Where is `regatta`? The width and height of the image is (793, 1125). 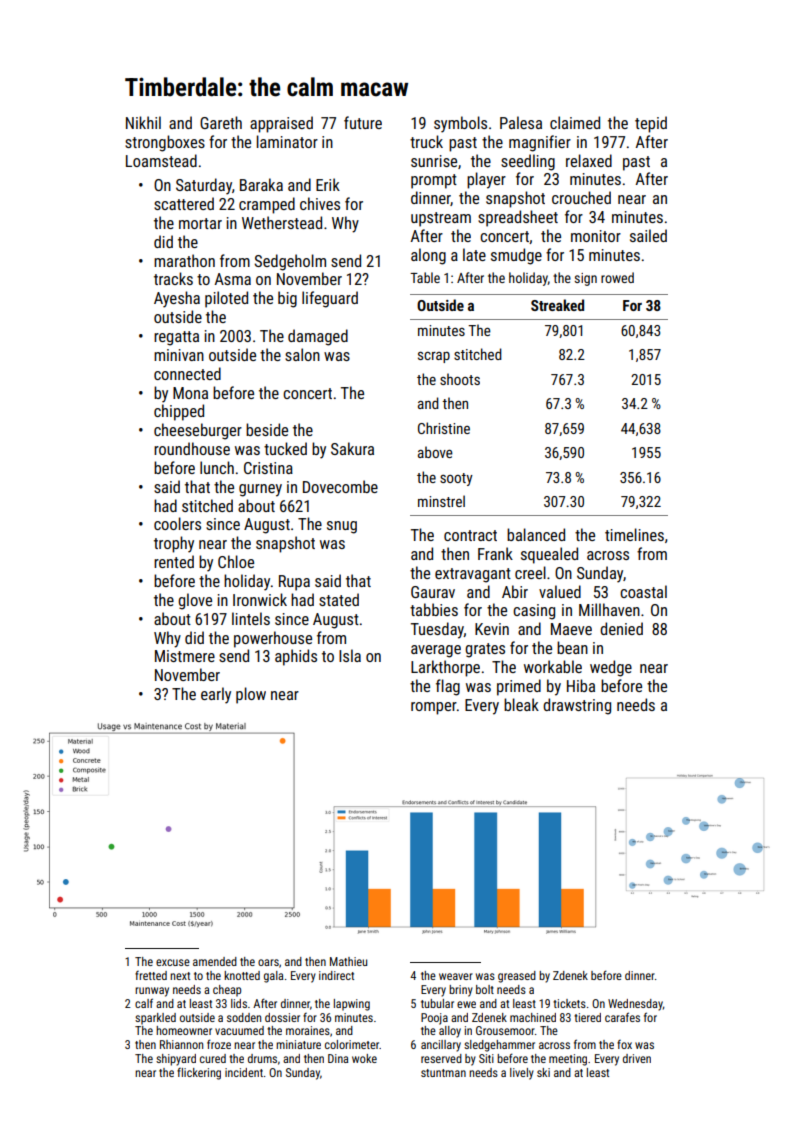
regatta is located at coordinates (176, 338).
